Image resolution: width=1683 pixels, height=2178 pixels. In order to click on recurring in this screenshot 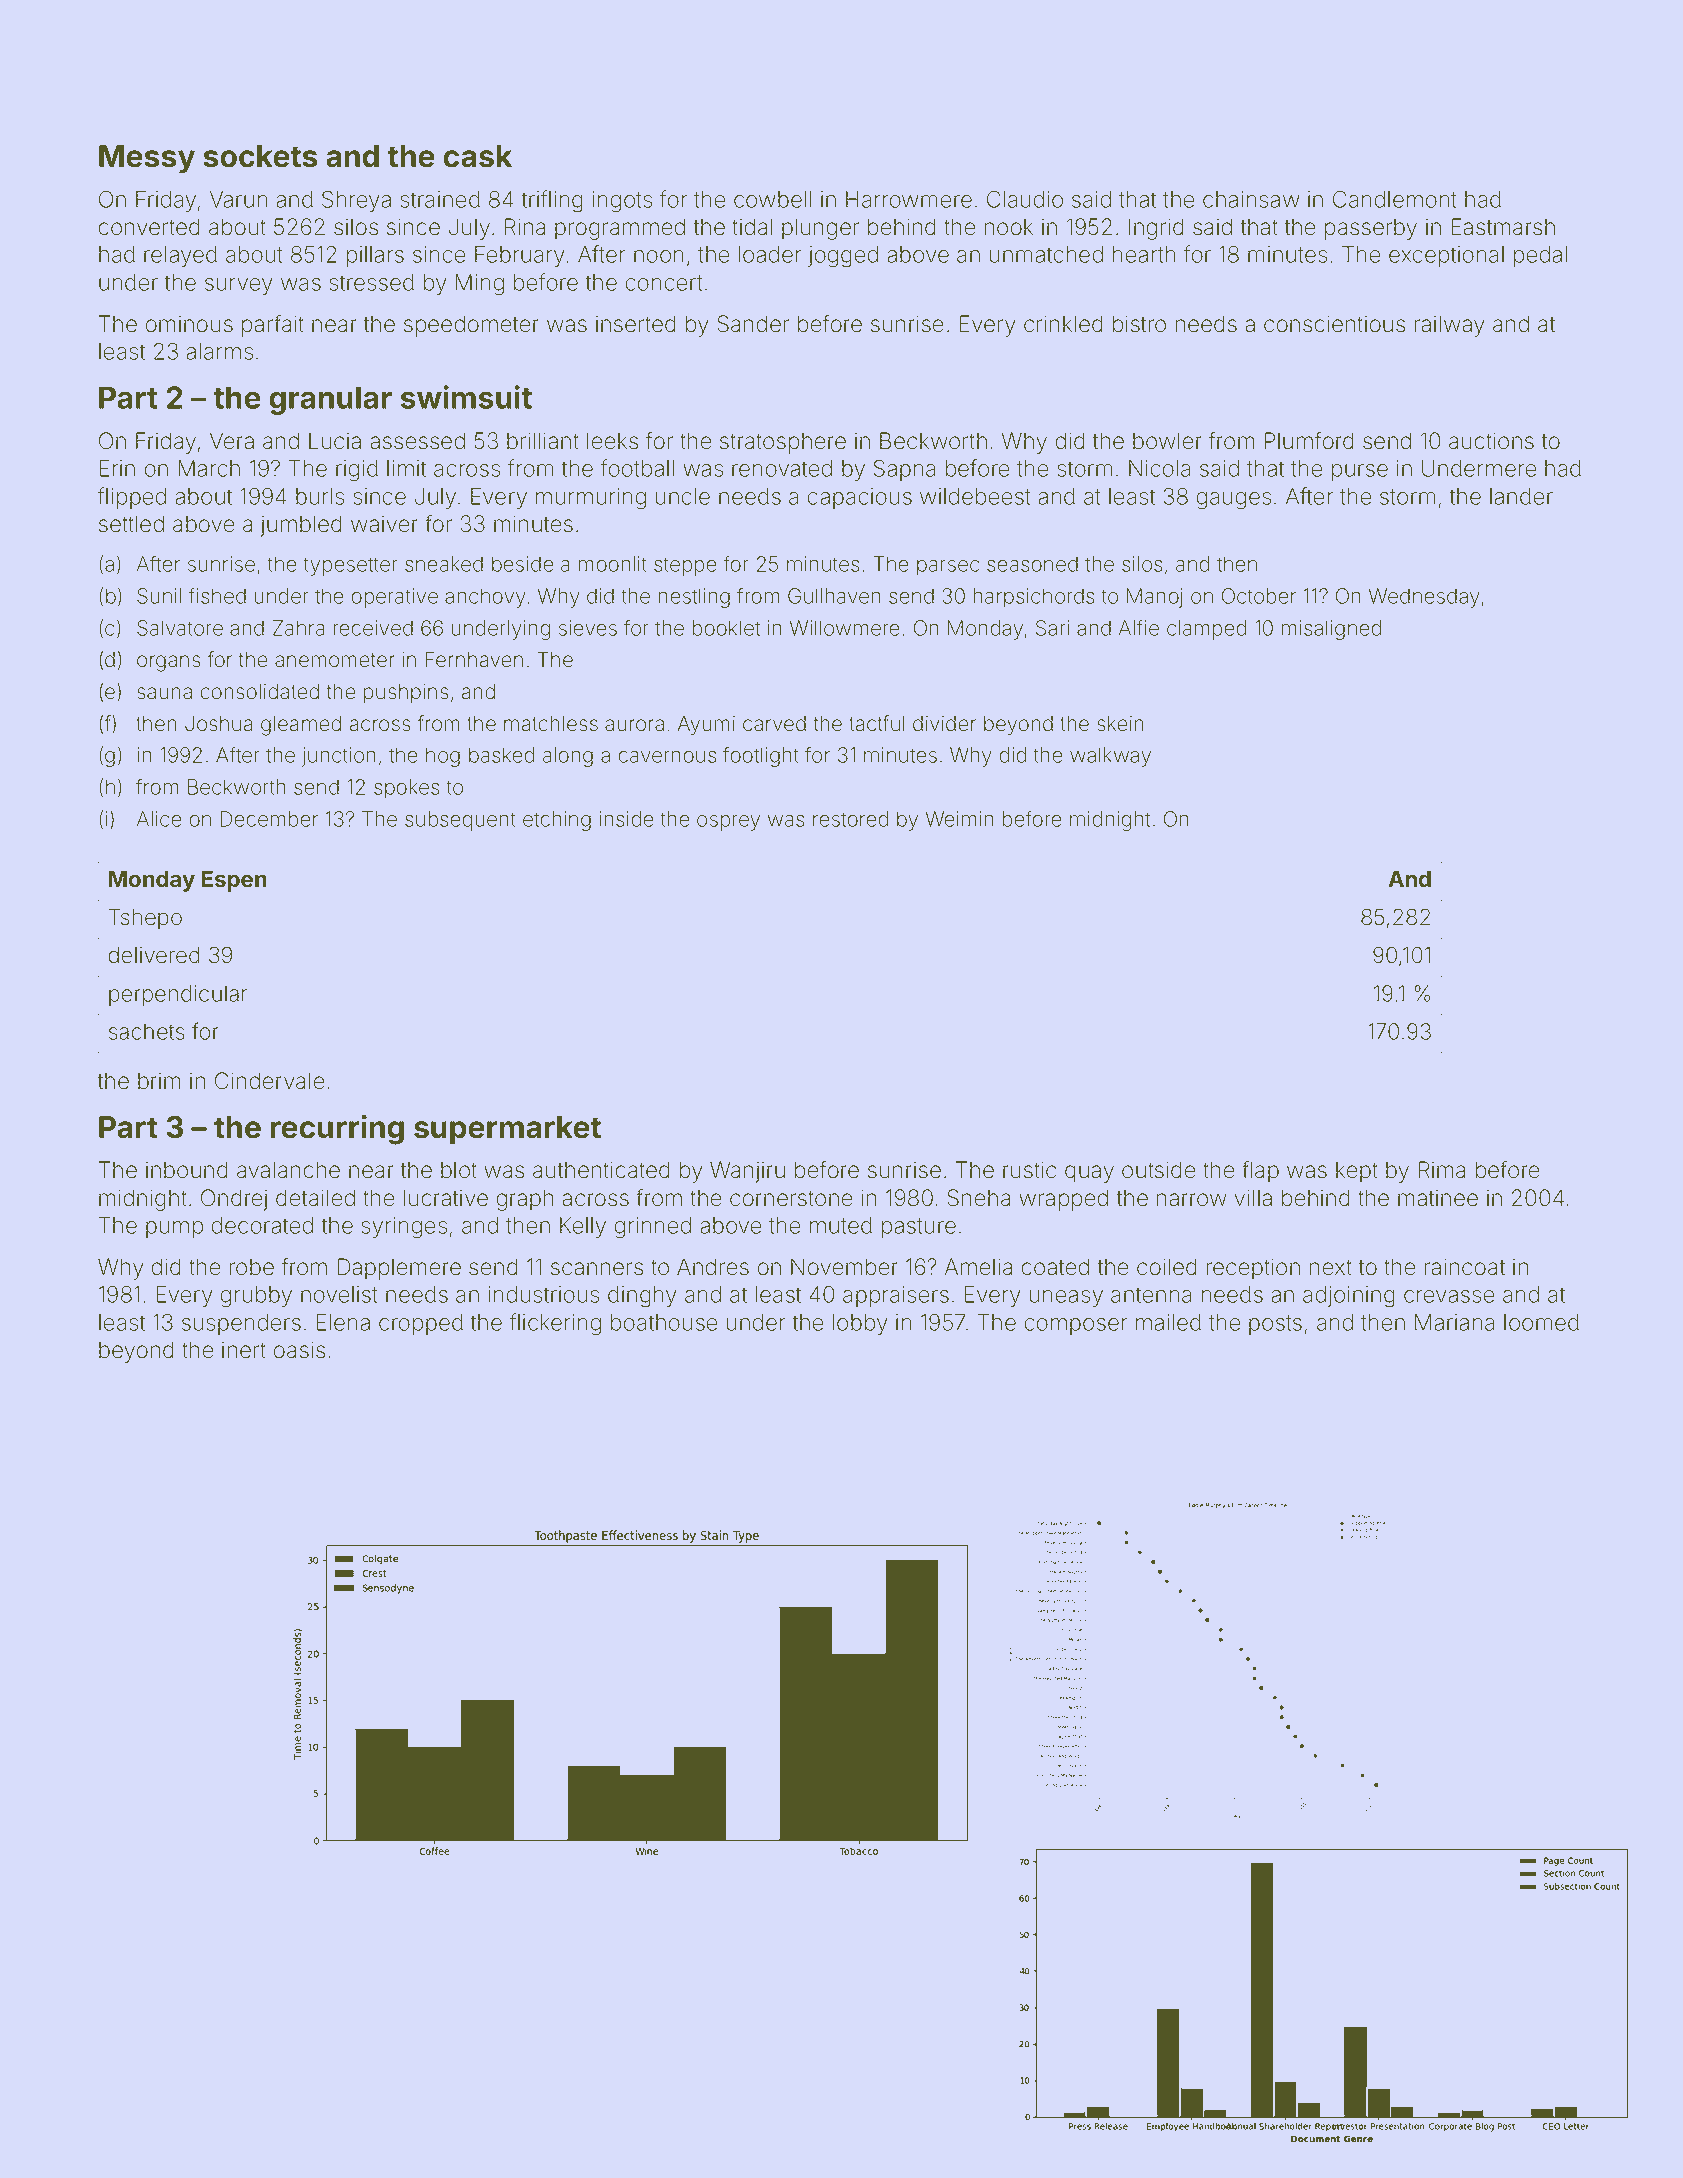, I will do `click(337, 1130)`.
